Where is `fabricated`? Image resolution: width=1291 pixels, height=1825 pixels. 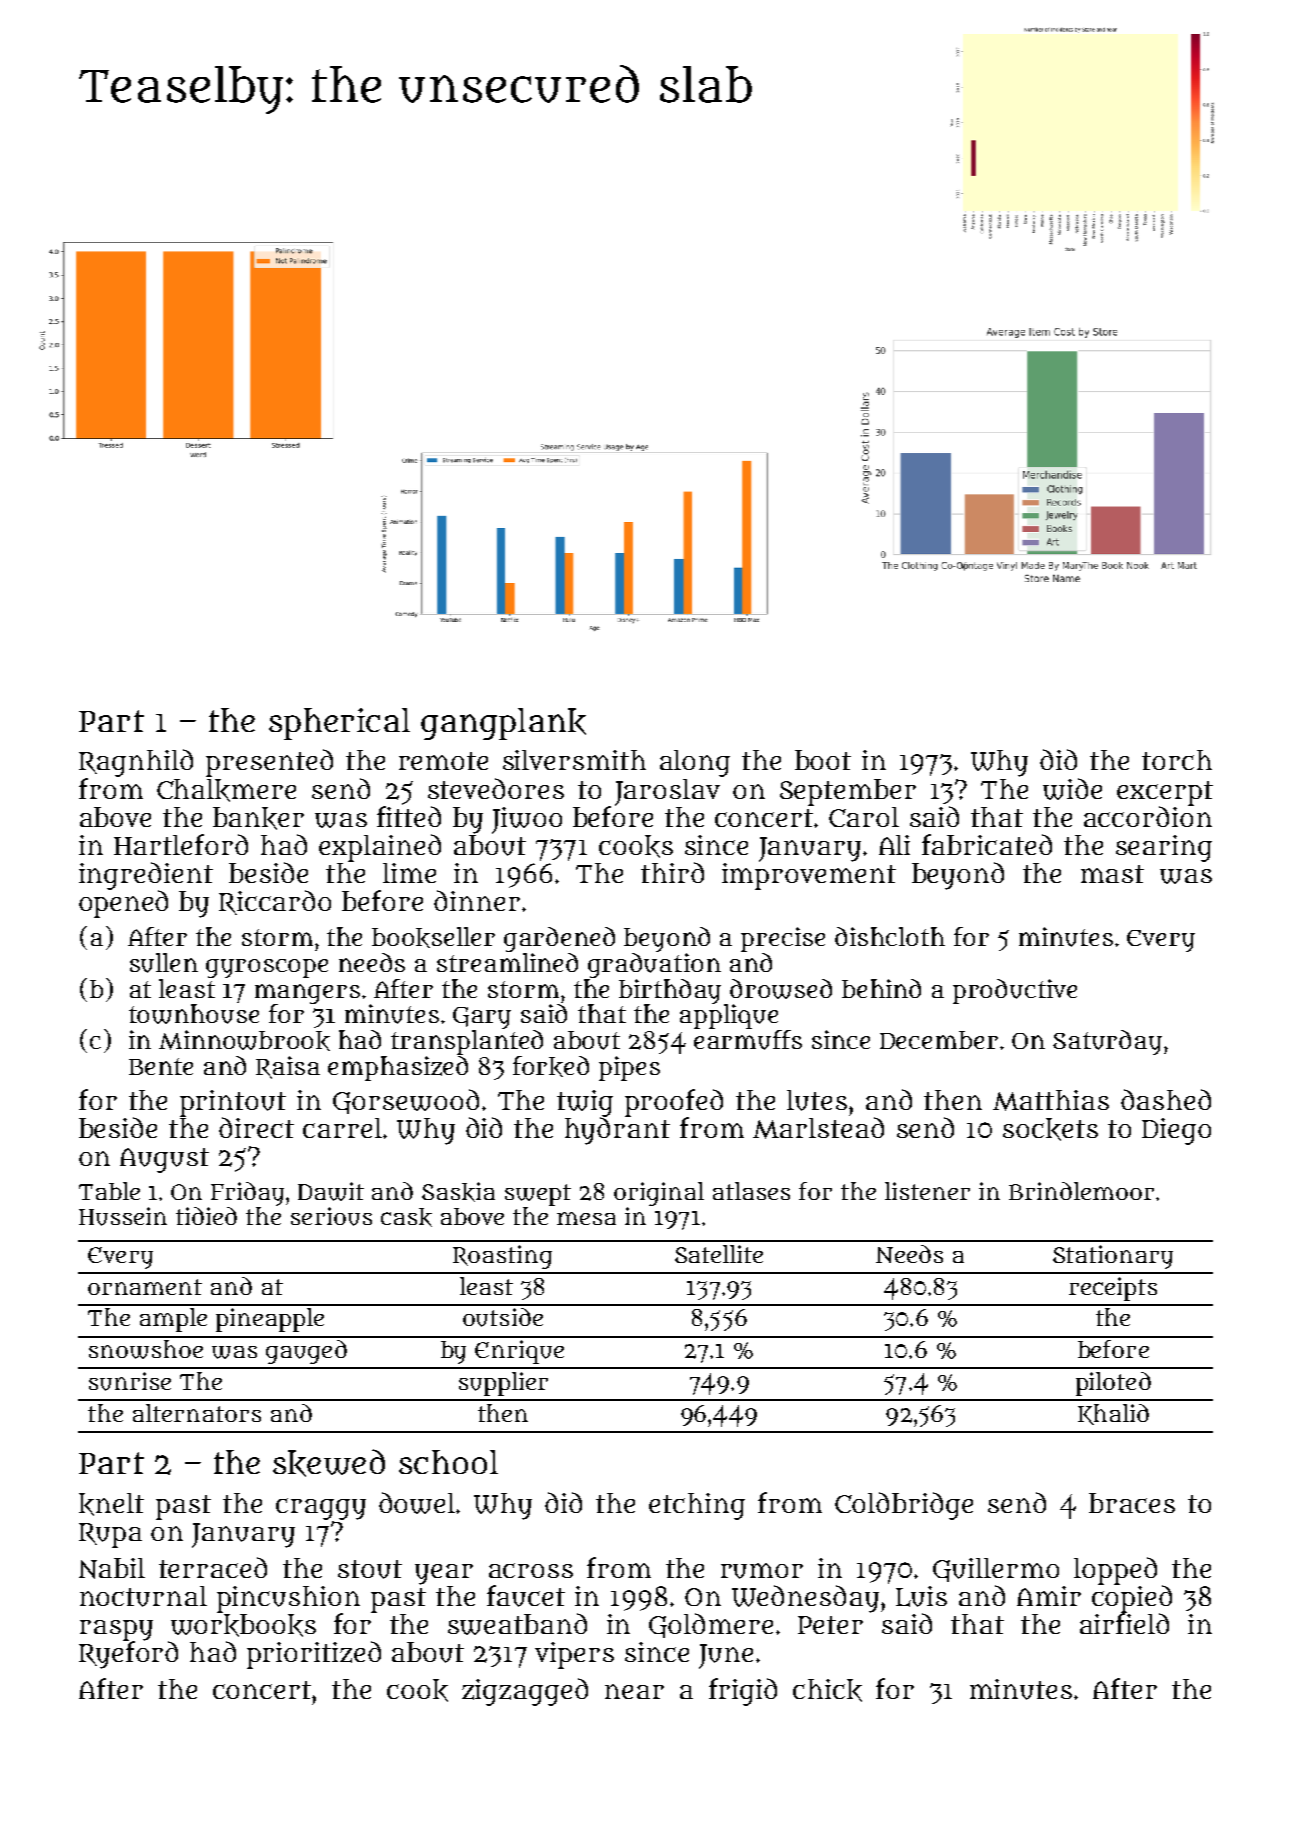 fabricated is located at coordinates (987, 844).
